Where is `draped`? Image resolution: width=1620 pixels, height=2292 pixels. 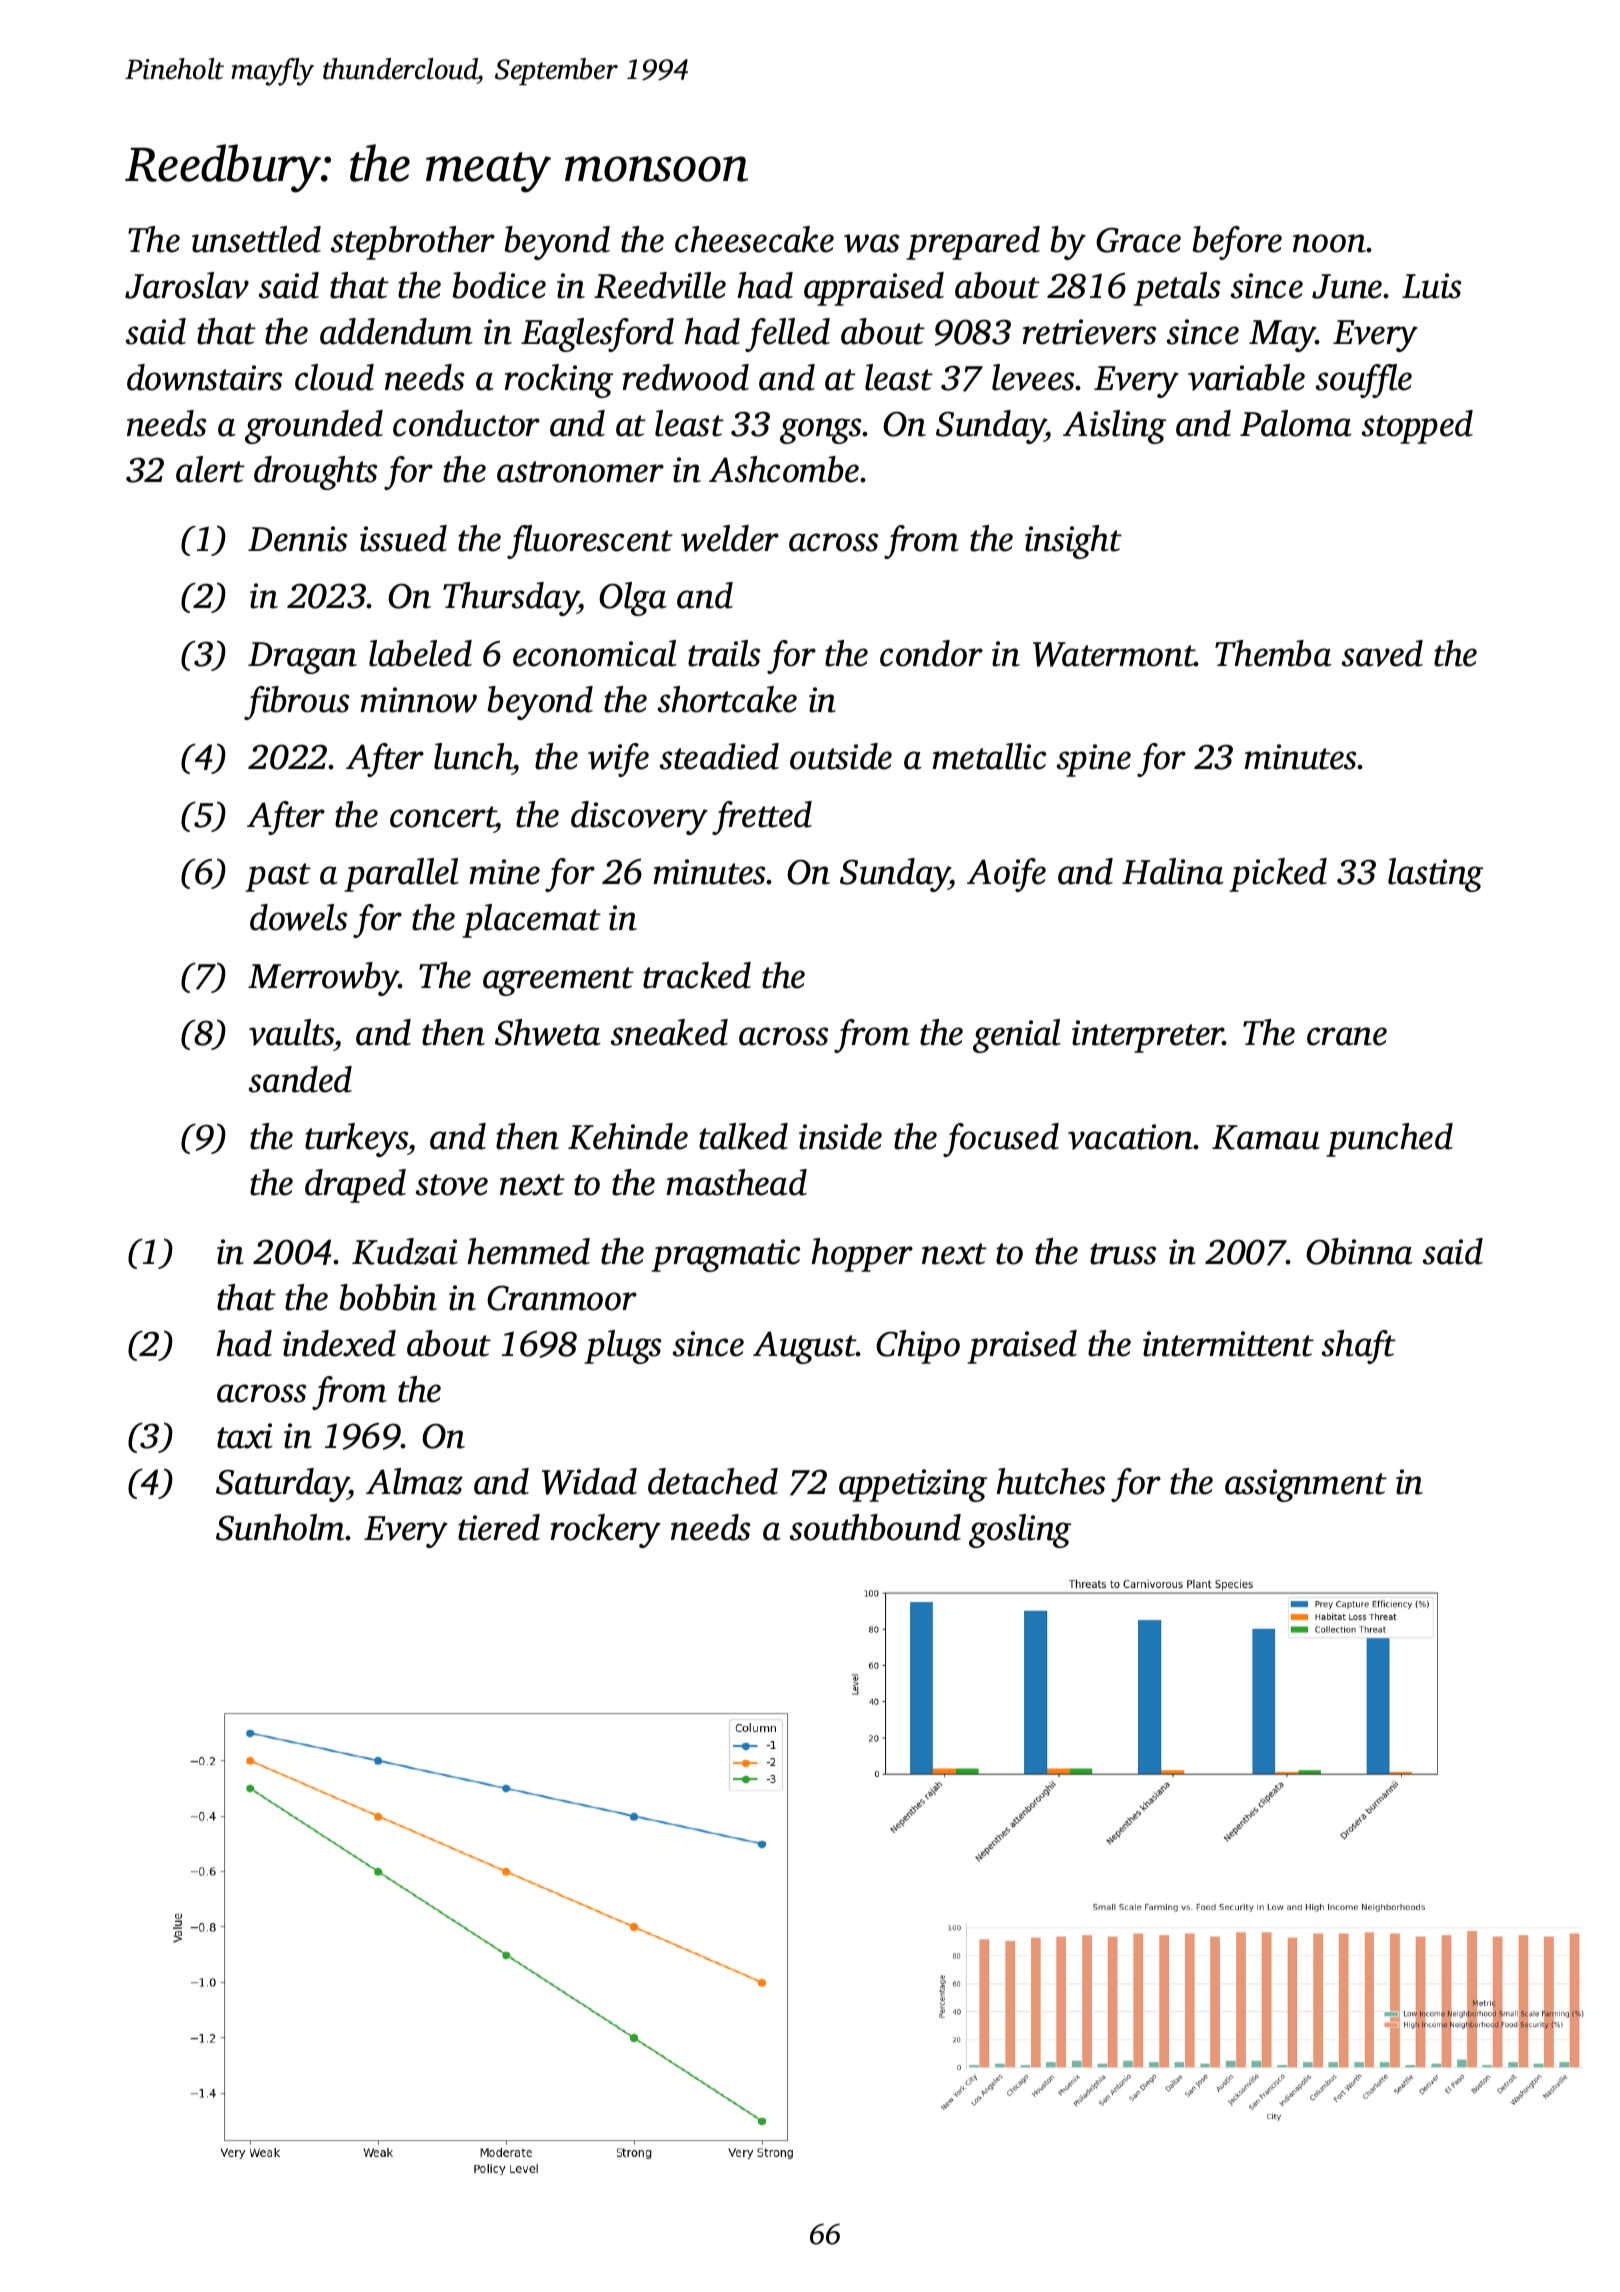 draped is located at coordinates (355, 1186).
